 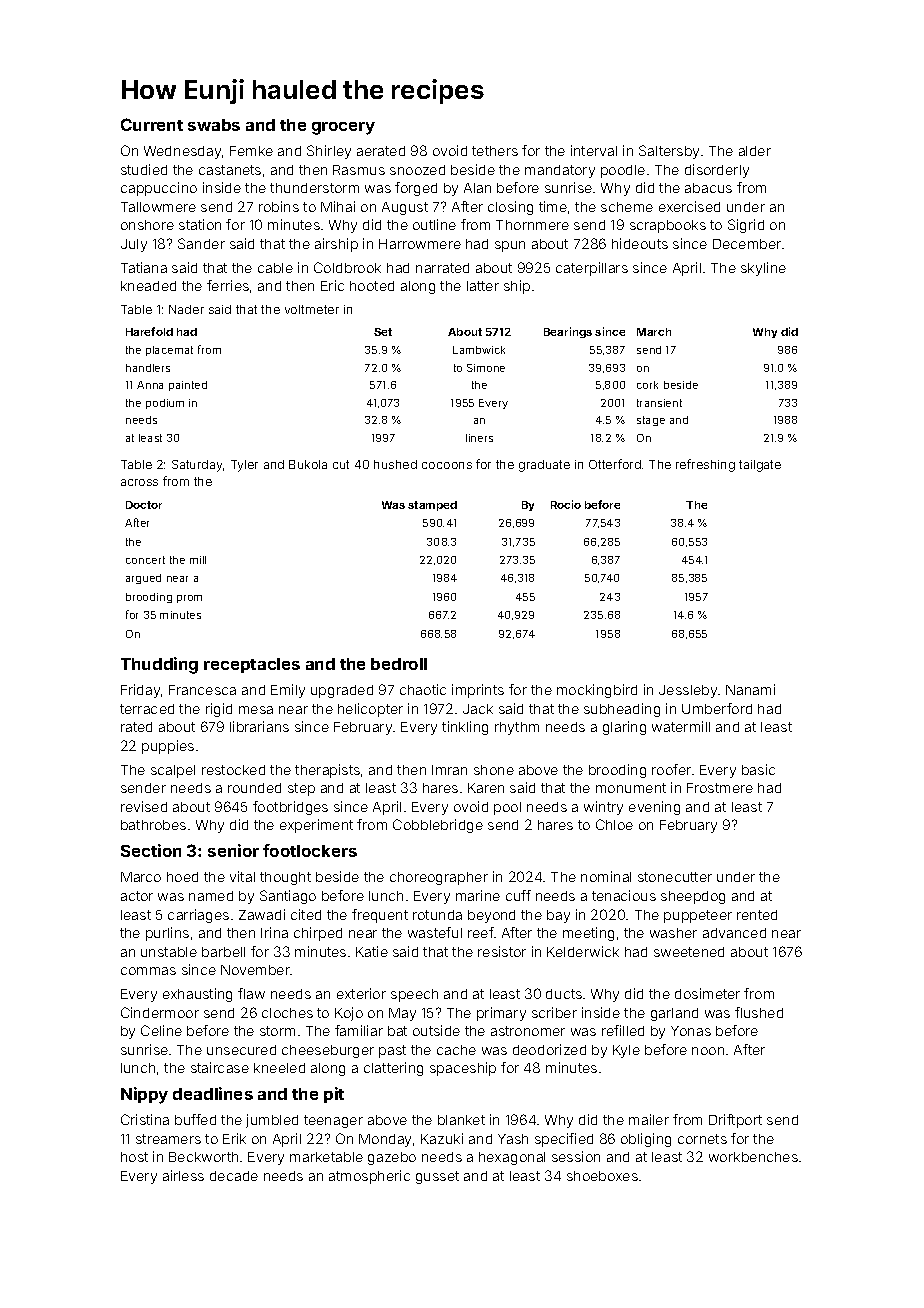 What do you see at coordinates (234, 1176) in the screenshot?
I see `decade` at bounding box center [234, 1176].
